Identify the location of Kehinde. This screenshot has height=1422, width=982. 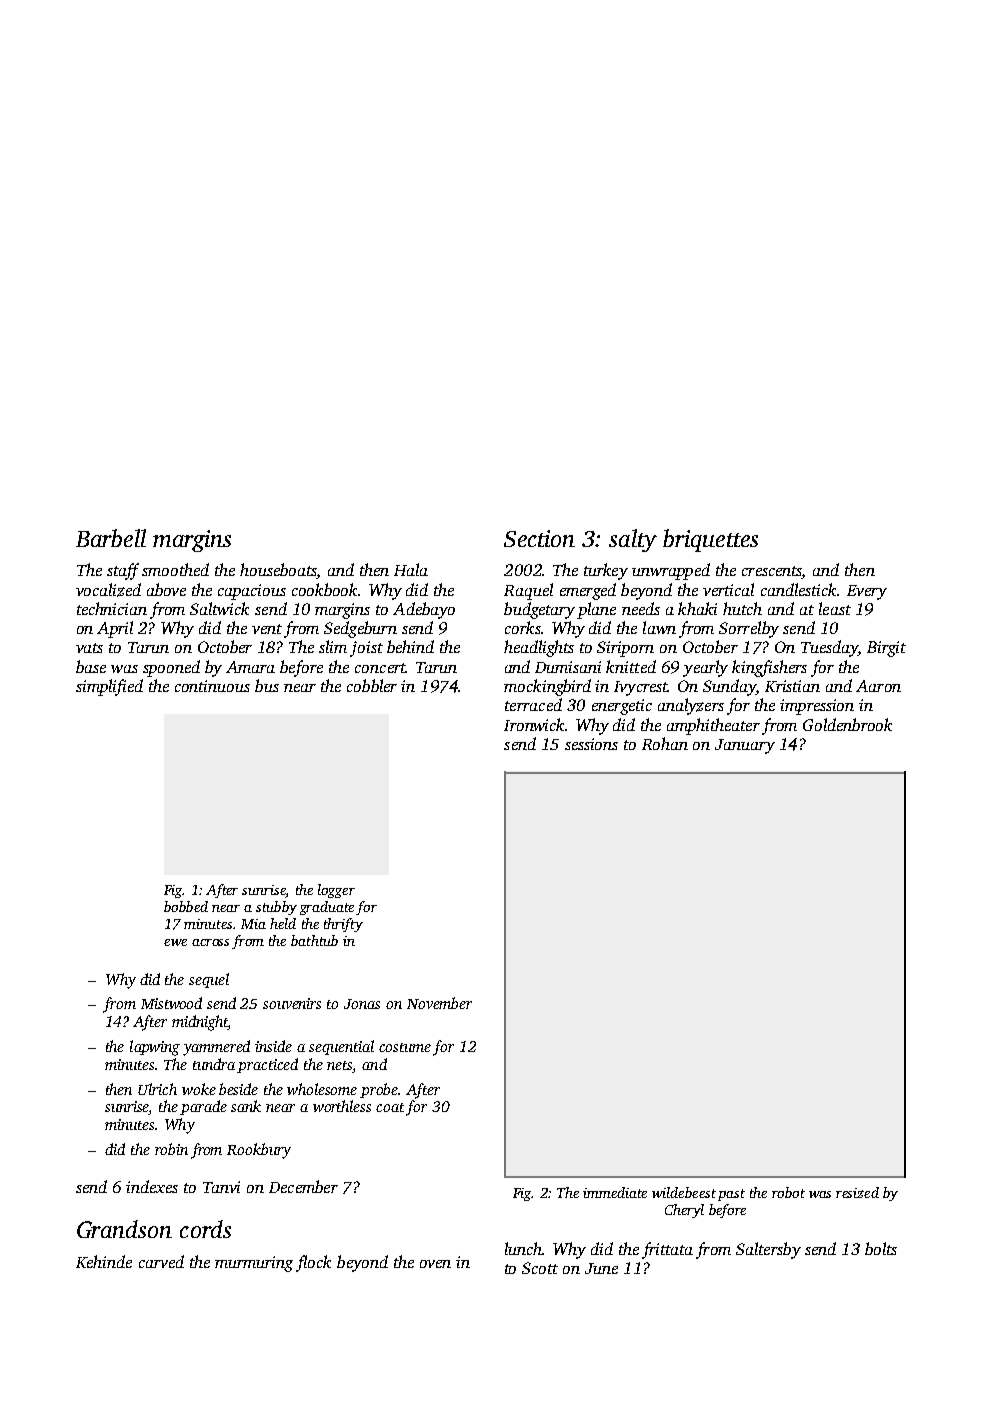
(104, 1261).
